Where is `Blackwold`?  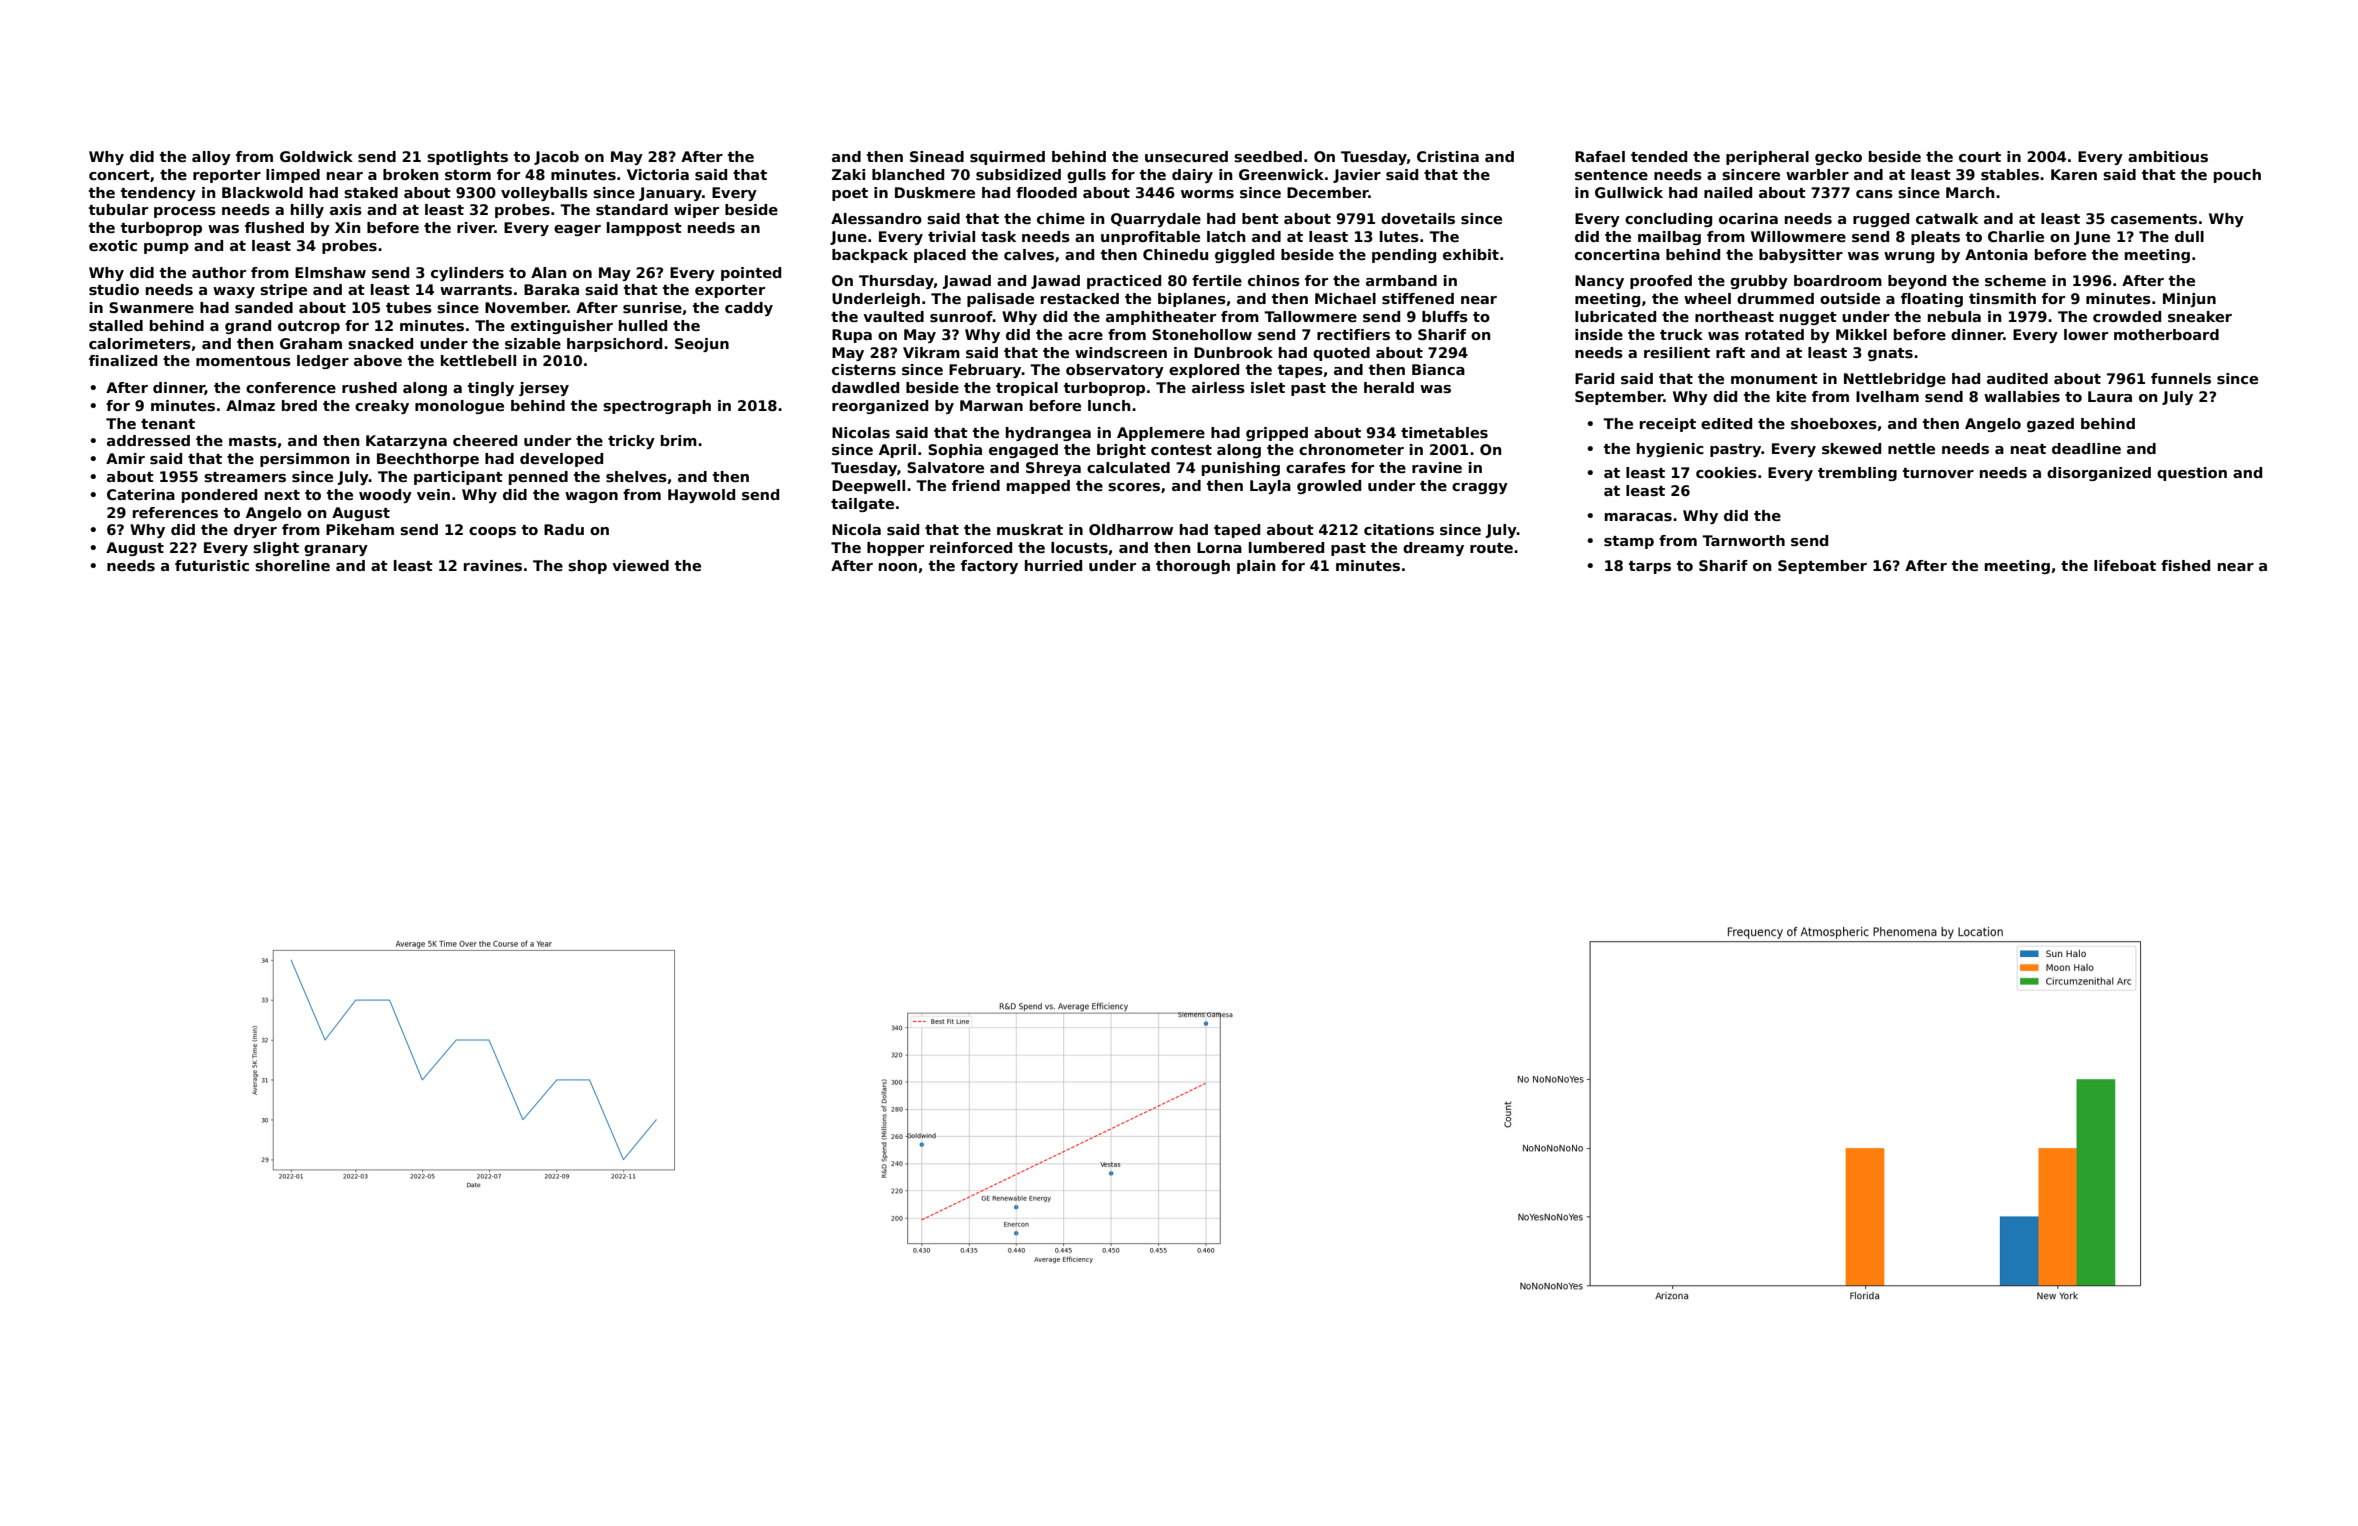
Blackwold is located at coordinates (262, 192).
